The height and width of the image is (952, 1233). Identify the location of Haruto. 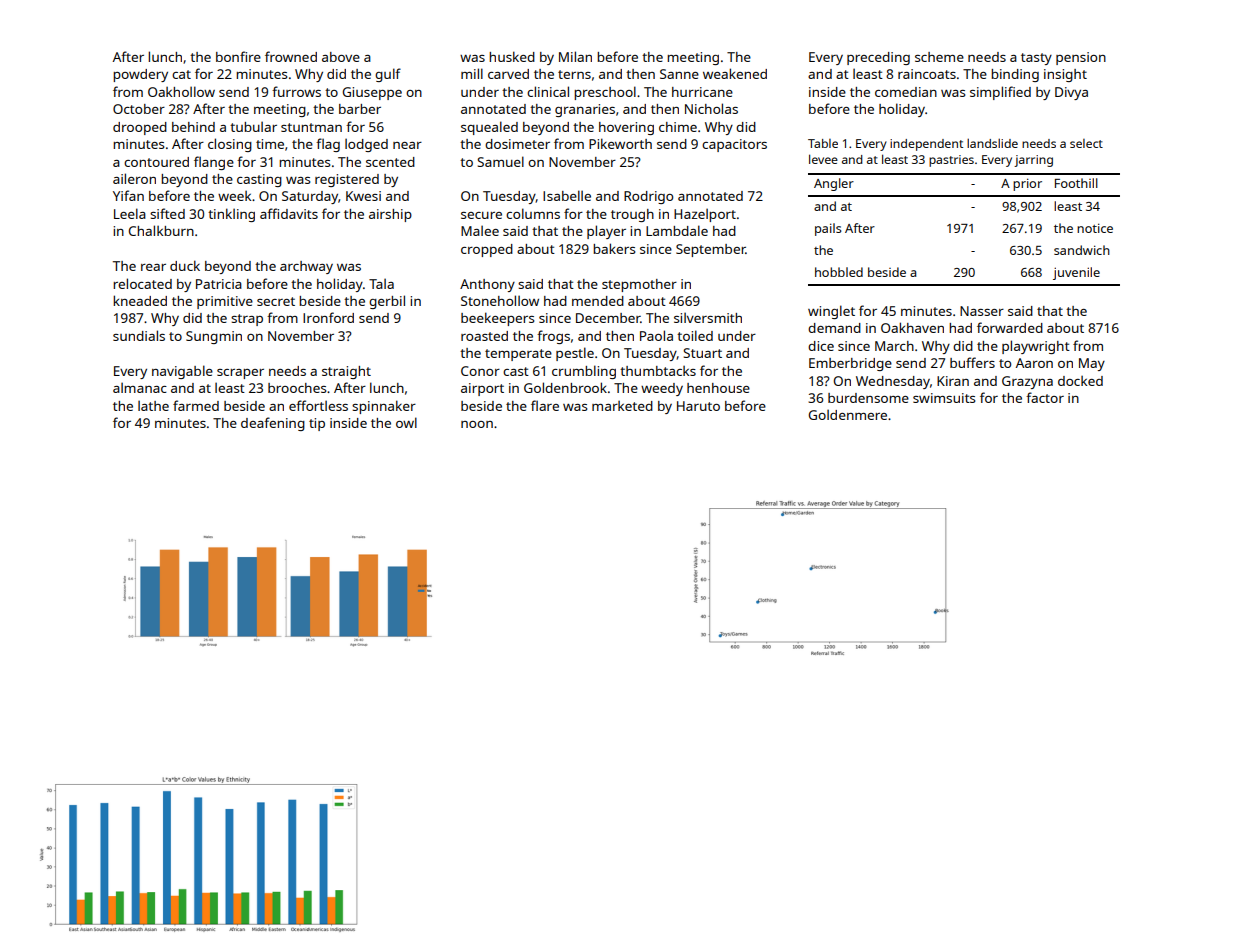
(698, 406).
